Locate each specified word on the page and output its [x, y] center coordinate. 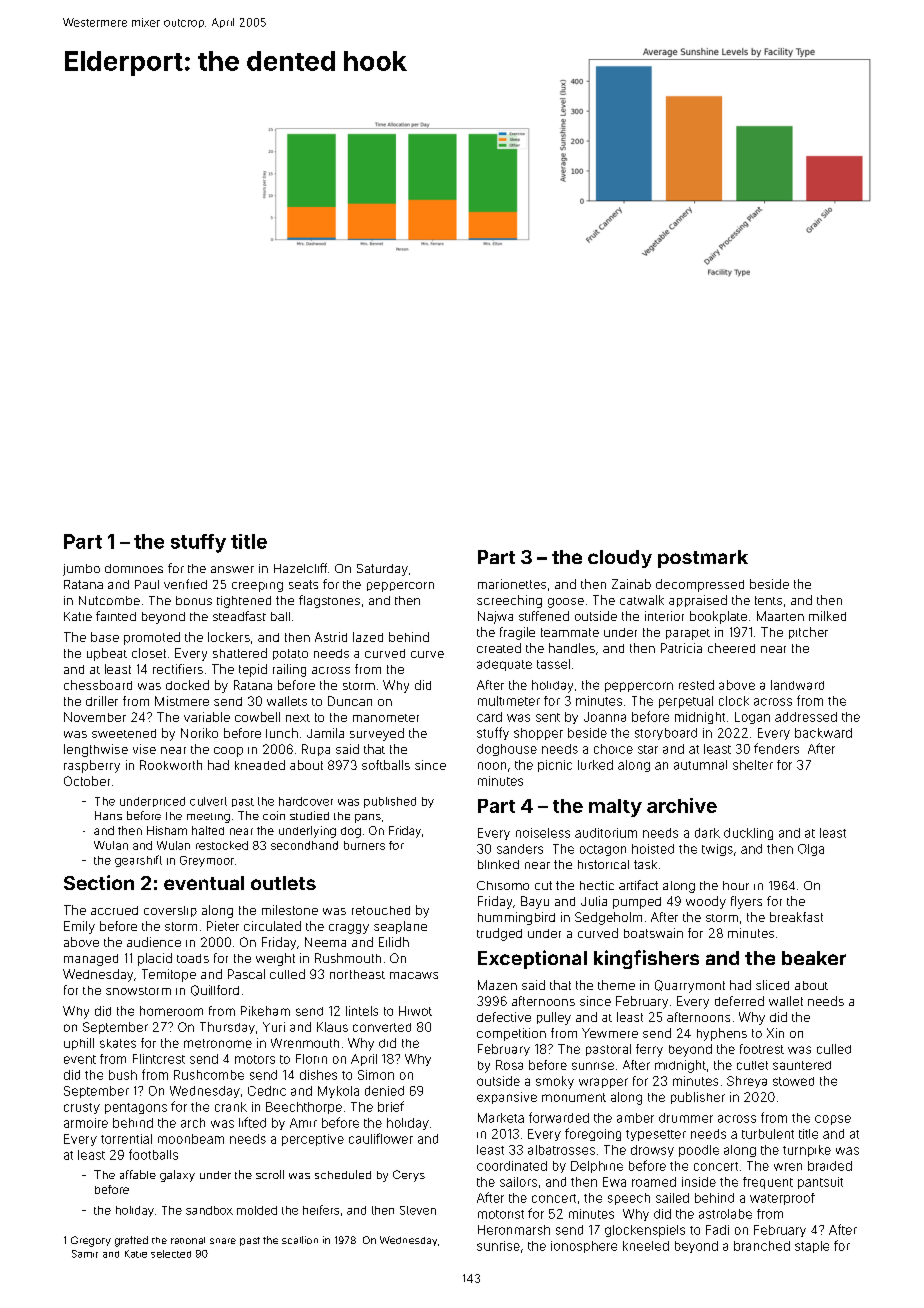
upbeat [107, 654]
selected [171, 1254]
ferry [649, 1050]
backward [823, 733]
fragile [517, 633]
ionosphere [584, 1247]
